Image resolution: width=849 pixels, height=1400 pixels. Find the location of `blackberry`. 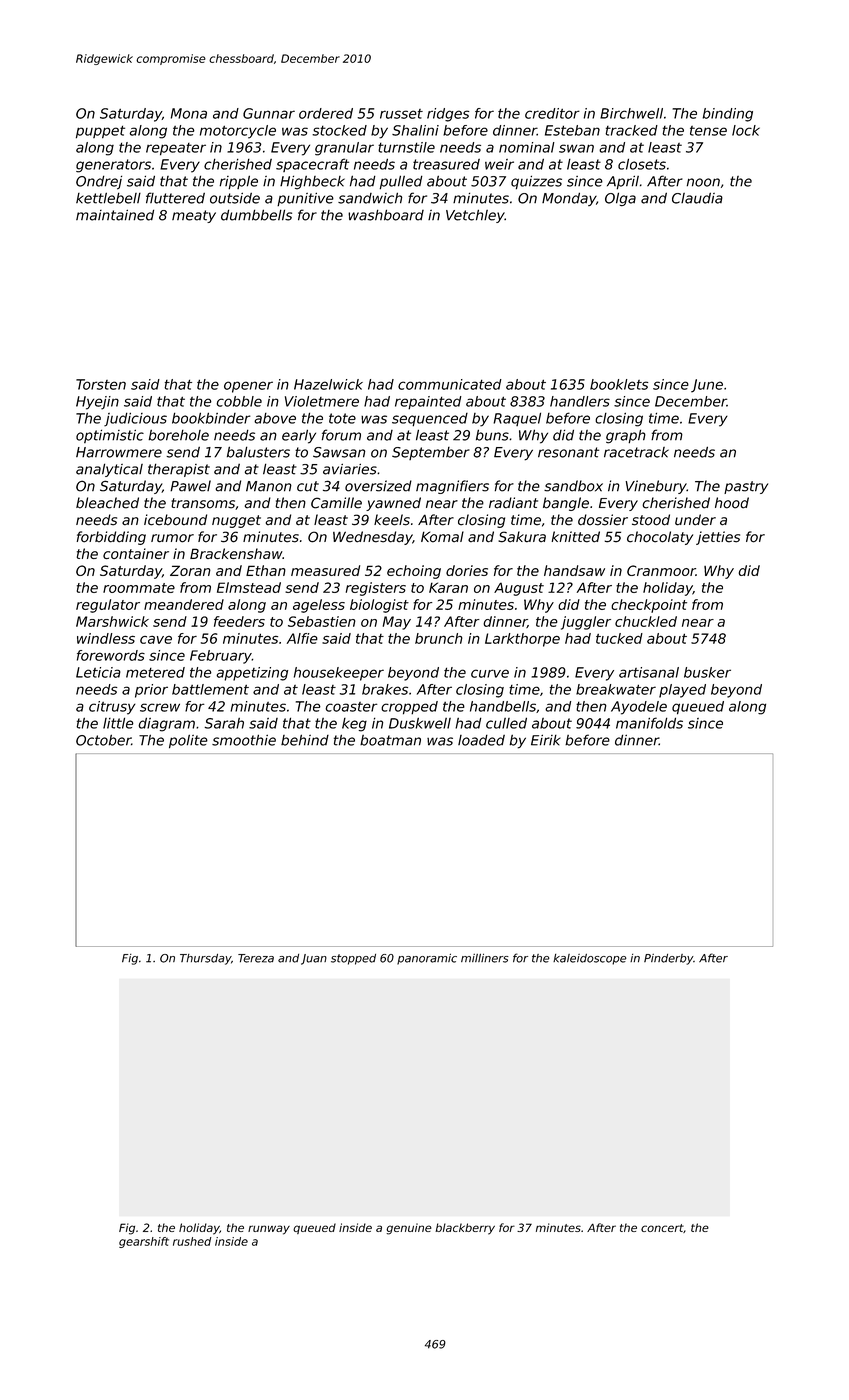

blackberry is located at coordinates (465, 1229).
